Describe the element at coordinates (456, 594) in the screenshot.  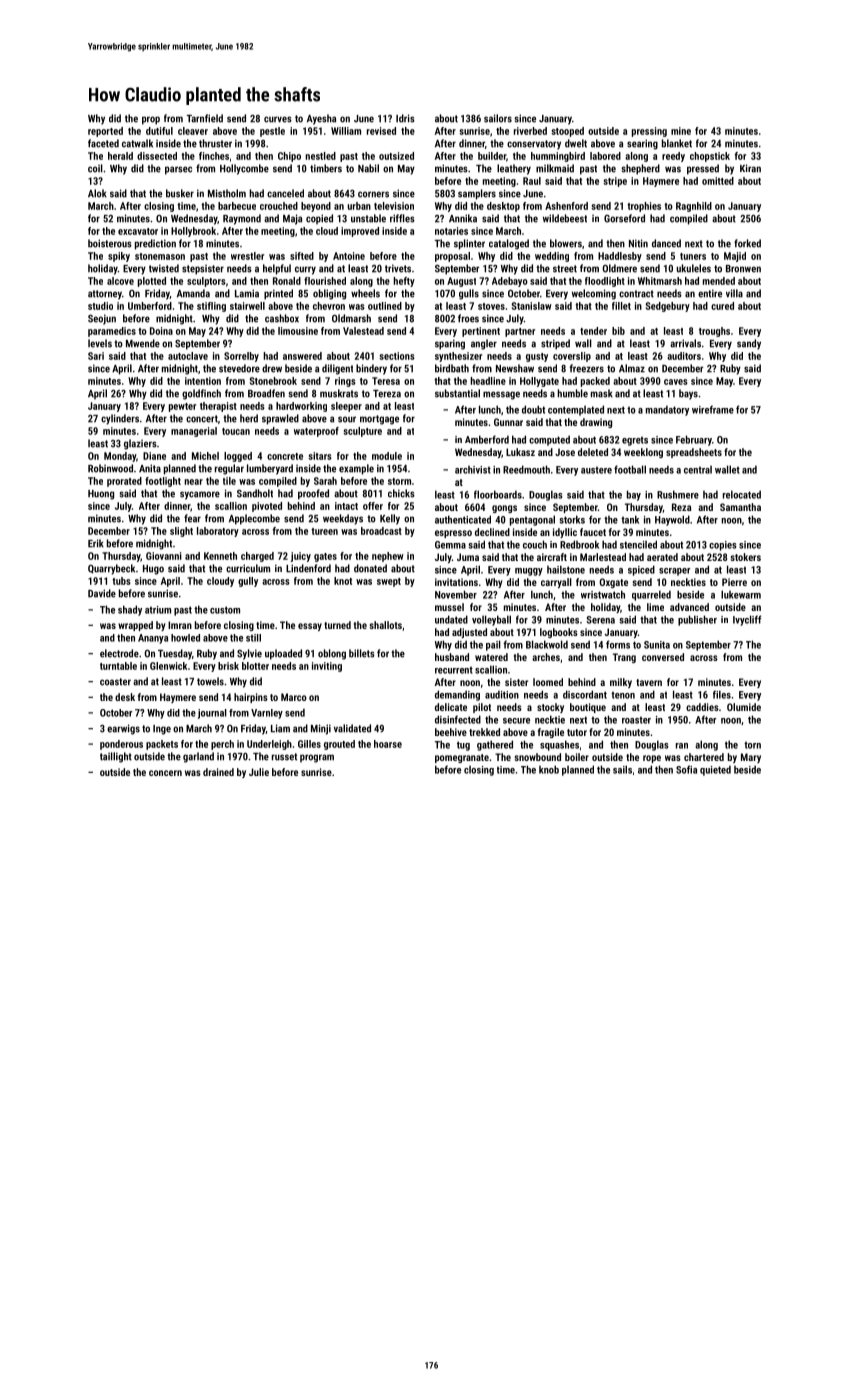
I see `November` at that location.
